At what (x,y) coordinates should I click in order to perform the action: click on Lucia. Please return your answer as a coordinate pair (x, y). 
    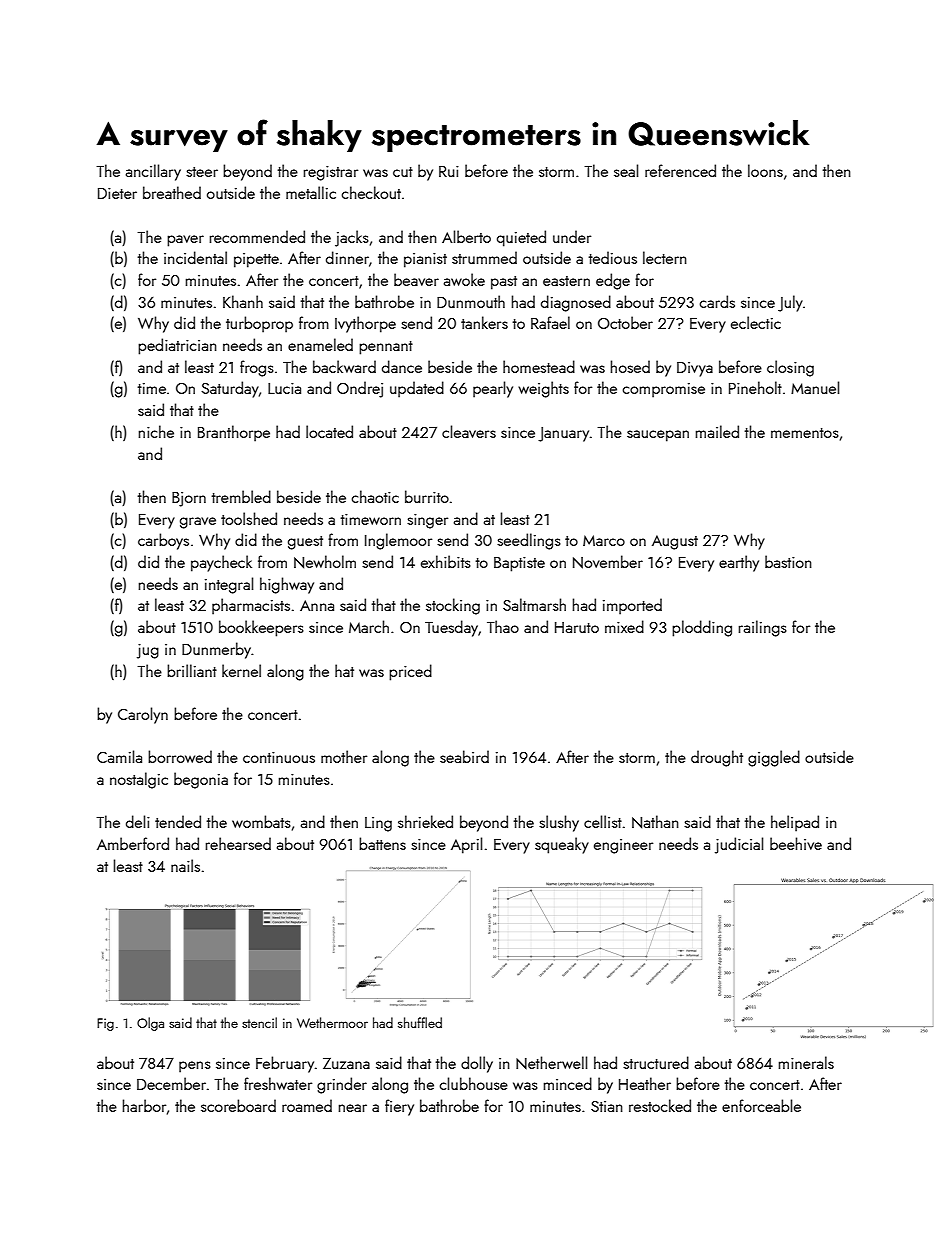
    Looking at the image, I should click on (284, 388).
